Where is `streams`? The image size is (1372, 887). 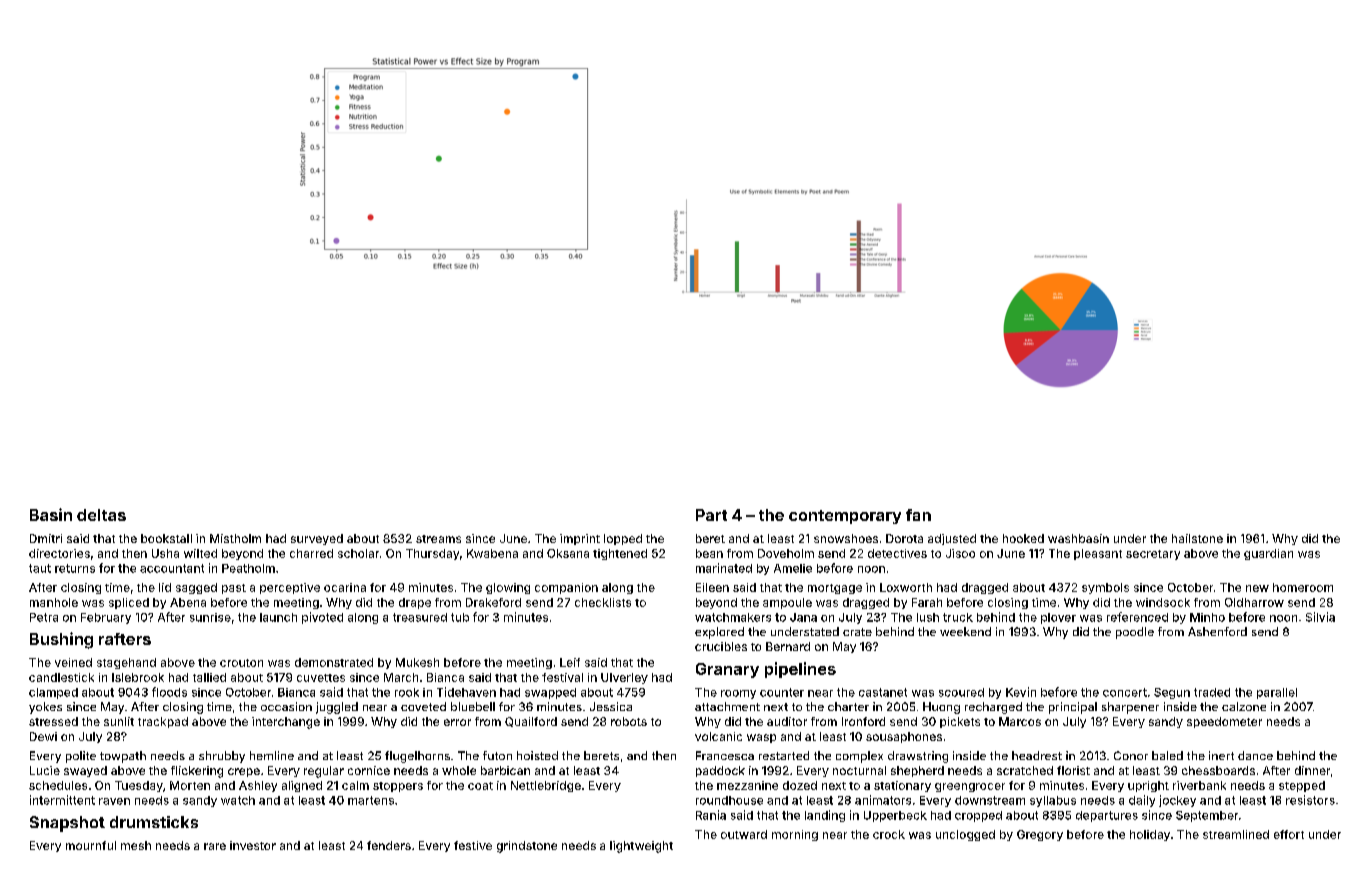 streams is located at coordinates (438, 539).
